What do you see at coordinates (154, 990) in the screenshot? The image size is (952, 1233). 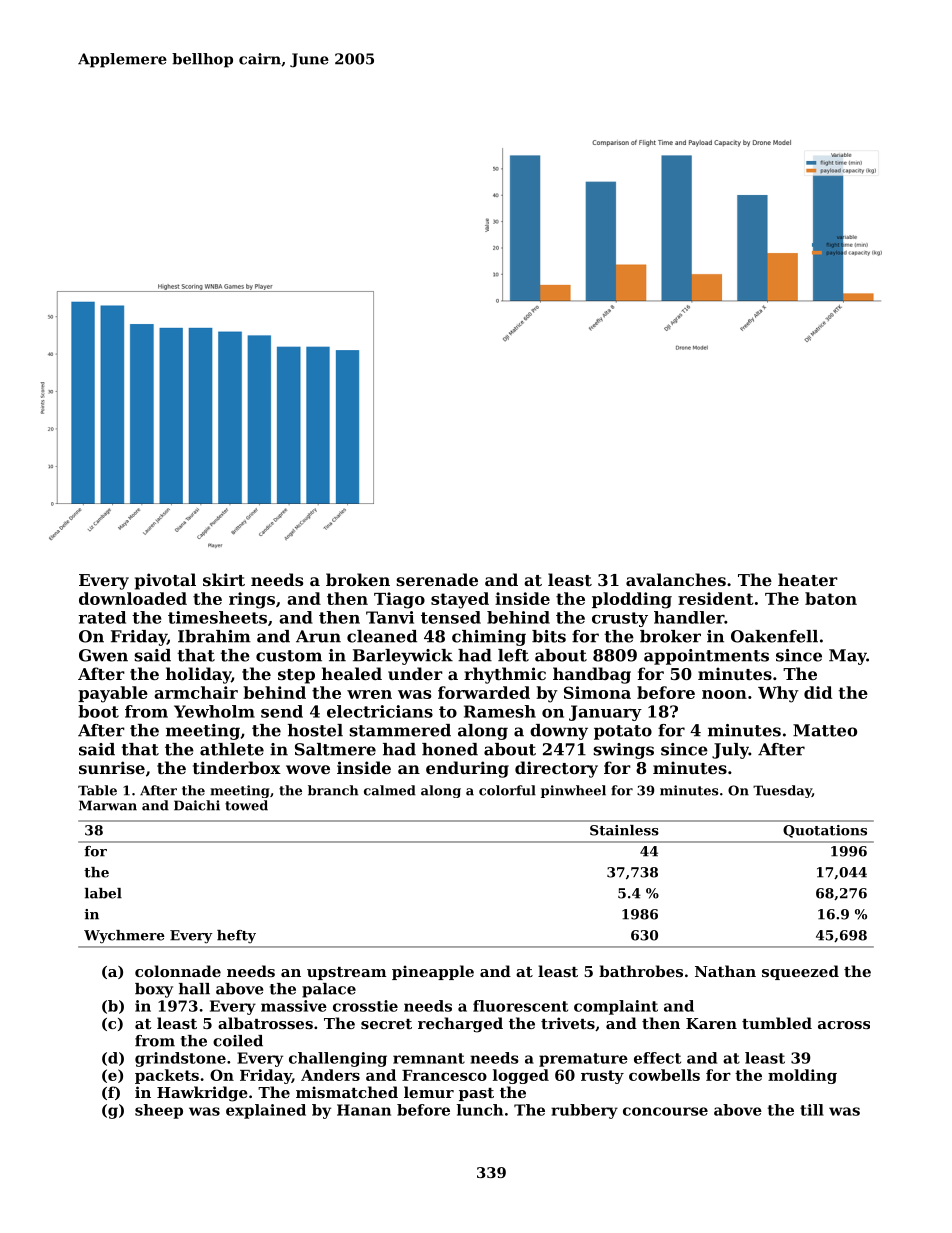 I see `boxy` at bounding box center [154, 990].
